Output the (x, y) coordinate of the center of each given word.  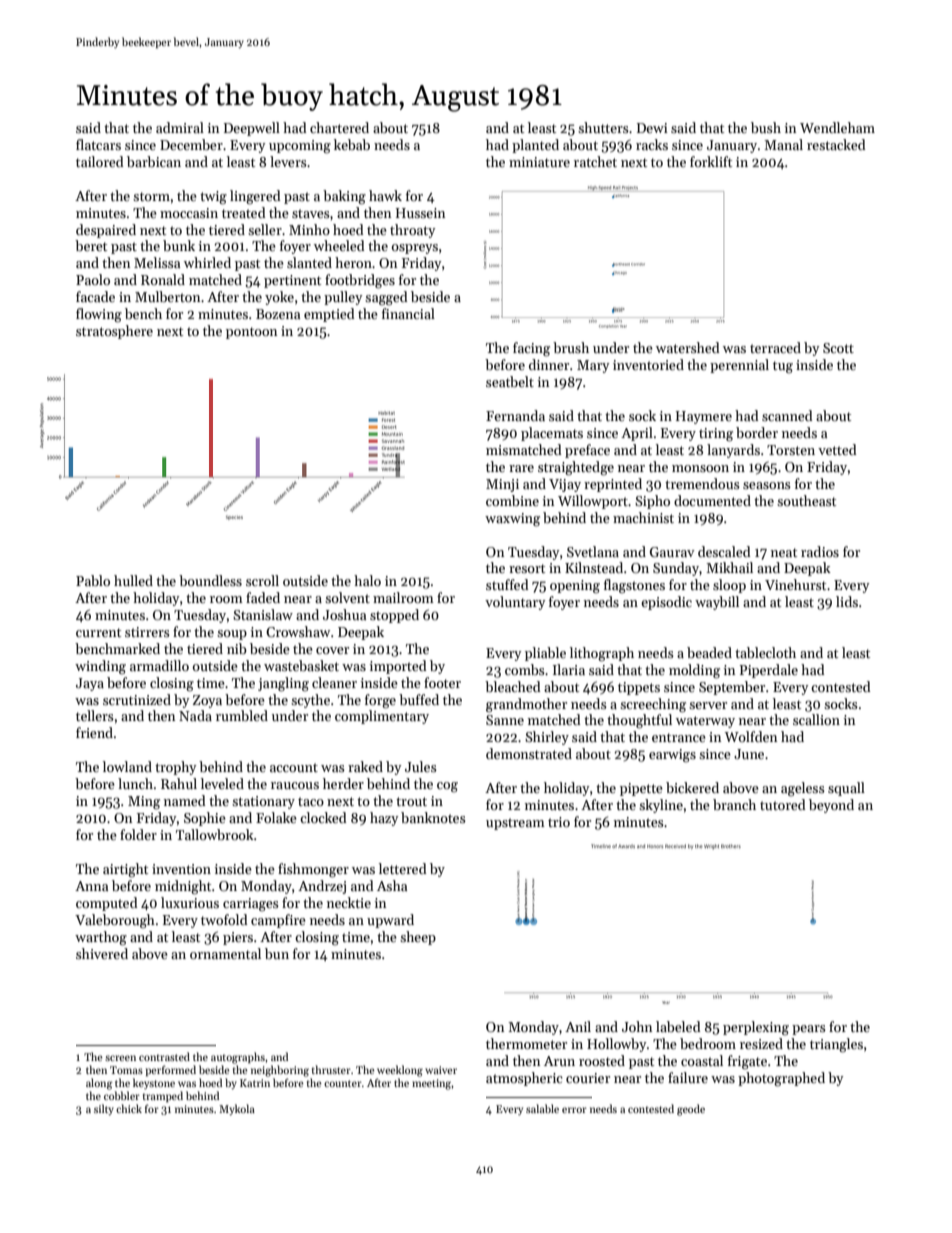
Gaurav (672, 552)
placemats (552, 434)
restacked (836, 144)
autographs (238, 1058)
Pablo (93, 580)
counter (343, 1083)
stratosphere (114, 332)
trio (559, 822)
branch (734, 804)
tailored (100, 161)
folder (138, 834)
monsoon (700, 468)
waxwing (512, 520)
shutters (603, 127)
